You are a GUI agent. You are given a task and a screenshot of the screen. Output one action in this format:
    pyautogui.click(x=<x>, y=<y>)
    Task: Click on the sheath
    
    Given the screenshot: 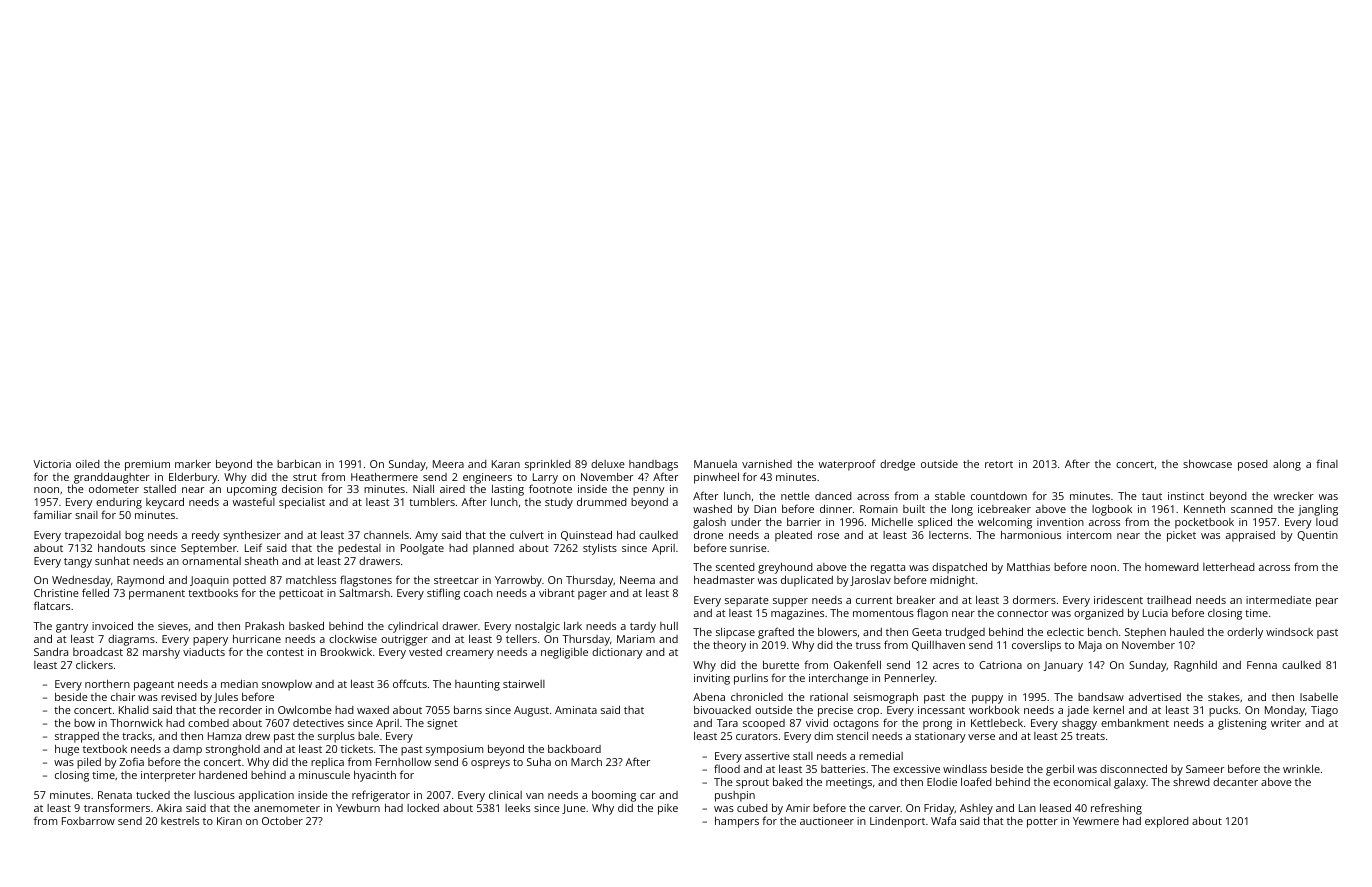 What is the action you would take?
    pyautogui.click(x=261, y=561)
